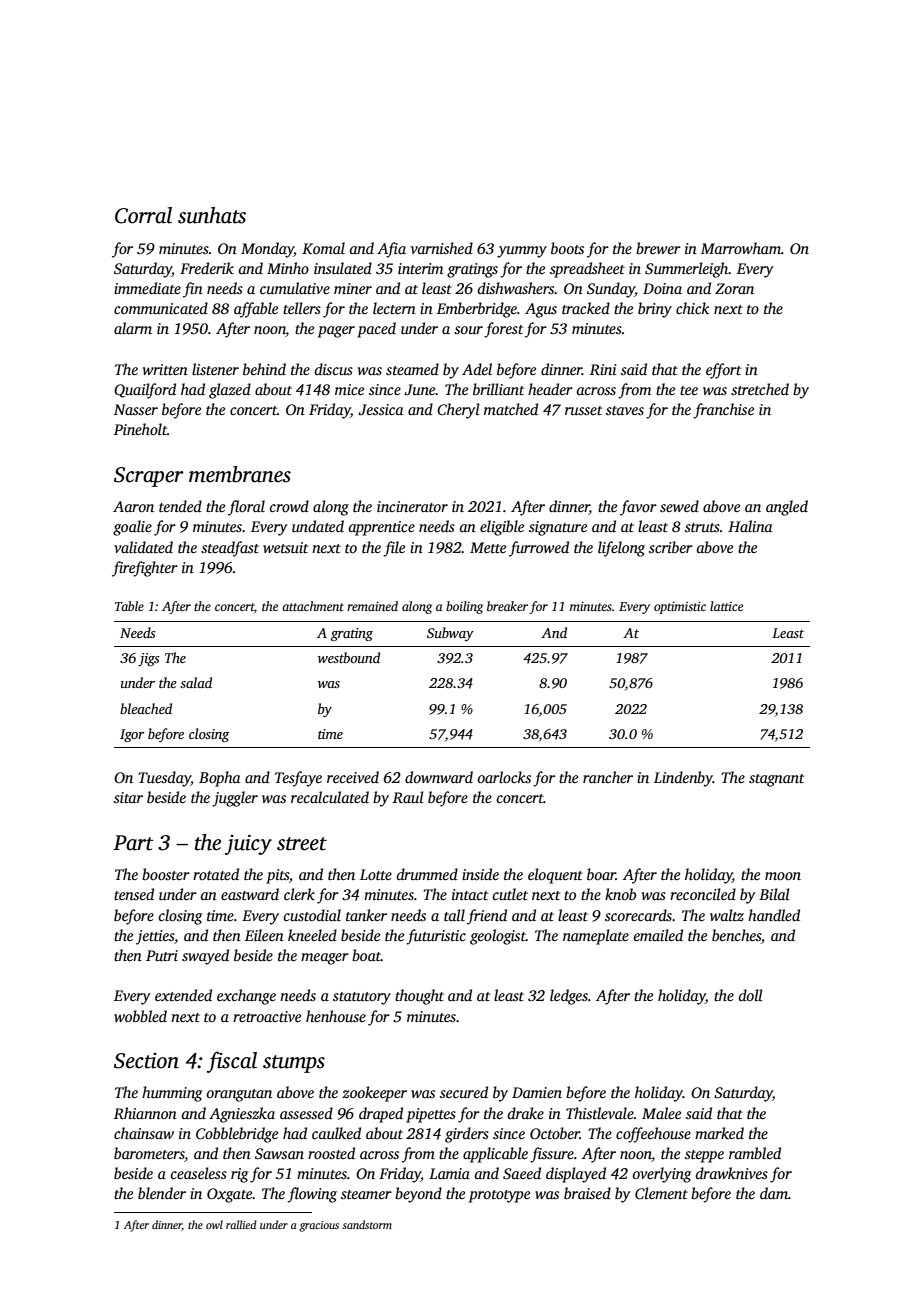 This page has height=1308, width=924. I want to click on owl, so click(214, 1224).
